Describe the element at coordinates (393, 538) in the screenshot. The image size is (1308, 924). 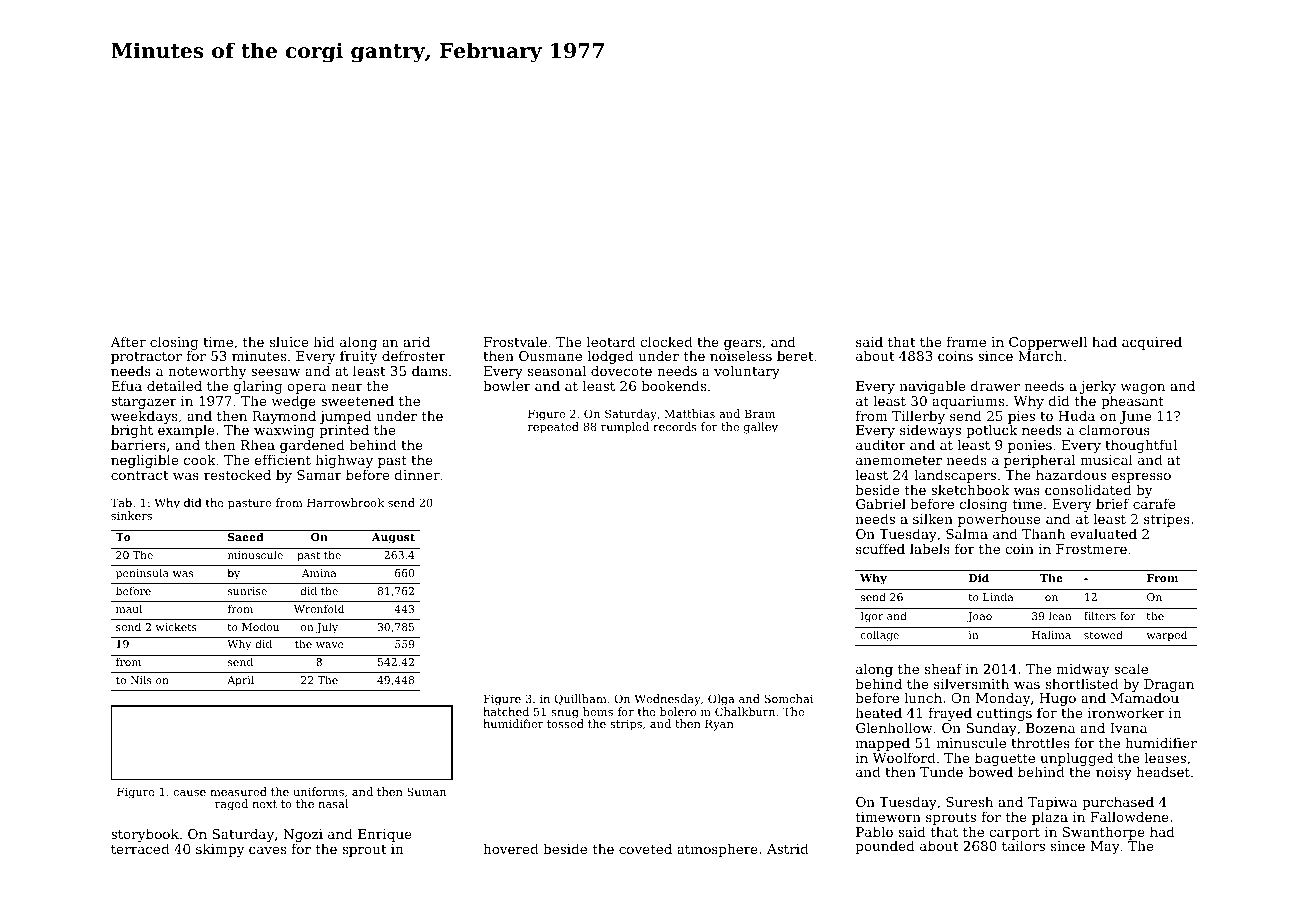
I see `August` at that location.
